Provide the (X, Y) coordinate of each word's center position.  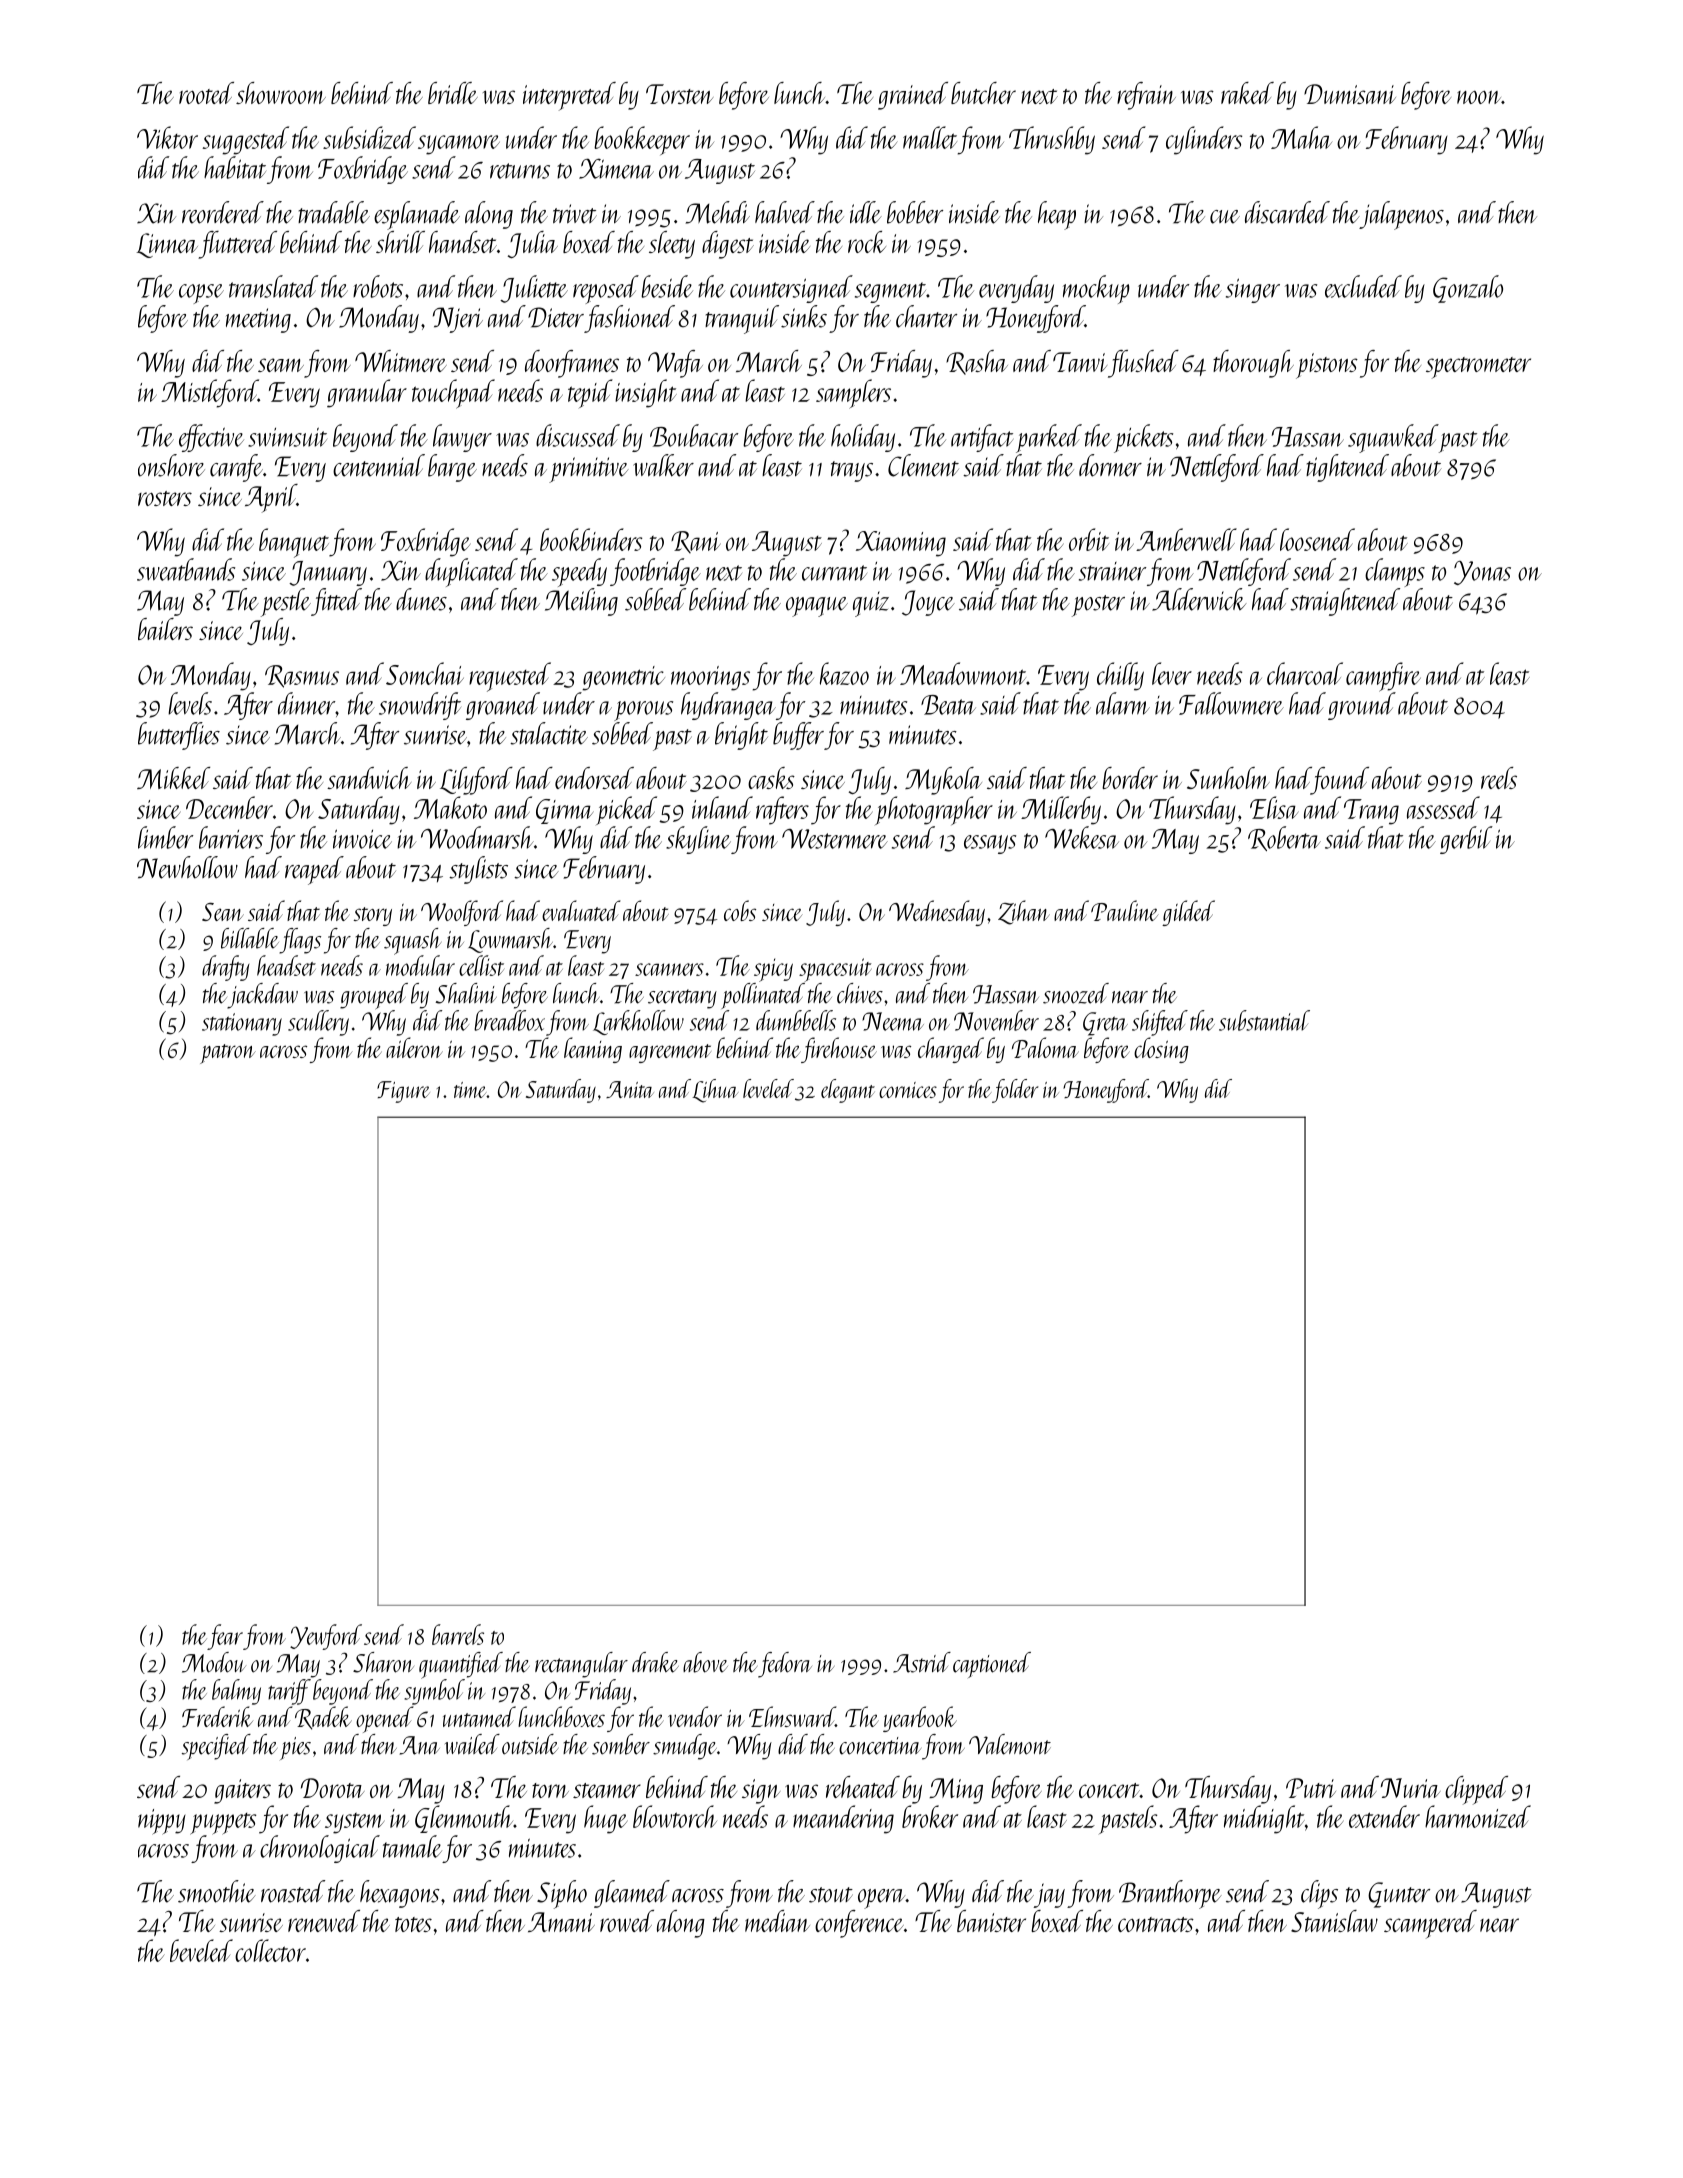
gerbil (1466, 840)
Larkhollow (638, 1022)
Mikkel (173, 778)
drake (655, 1662)
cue (1225, 217)
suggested (245, 140)
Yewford (326, 1637)
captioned (992, 1665)
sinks (804, 316)
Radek (323, 1718)
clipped (1476, 1790)
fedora (785, 1665)
